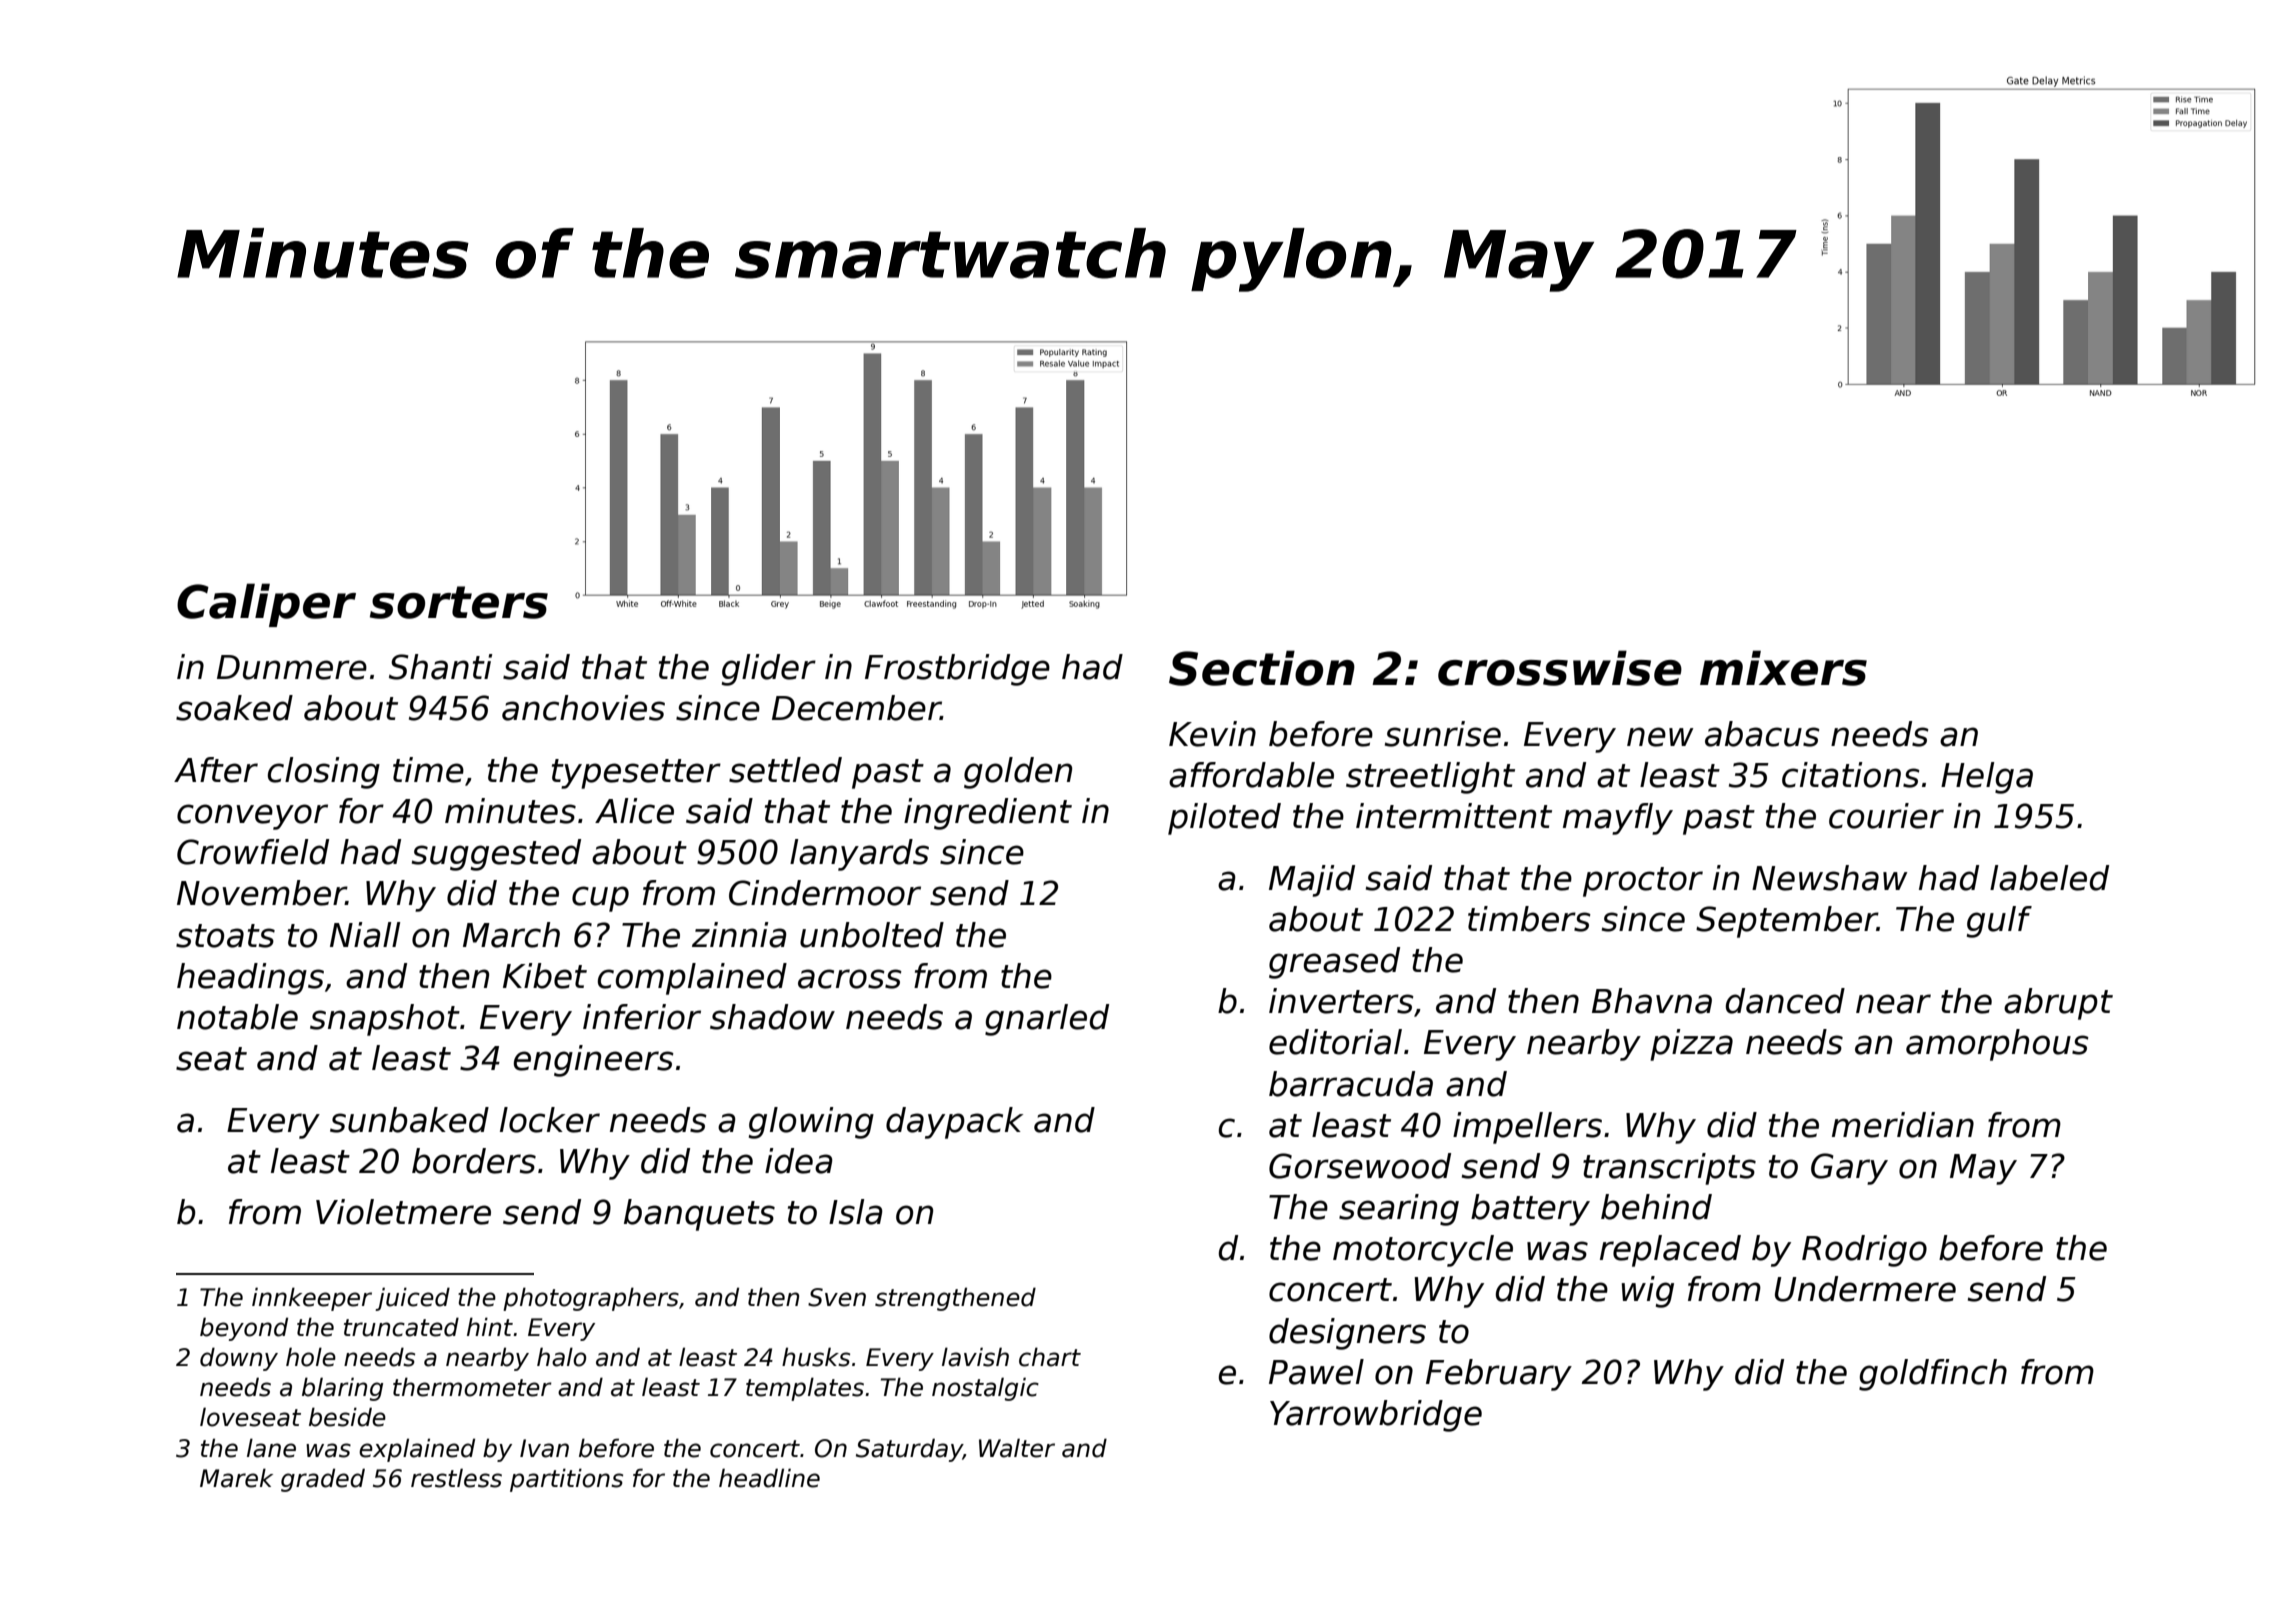 This document has height=1620, width=2292. I want to click on barracuda, so click(1351, 1084).
